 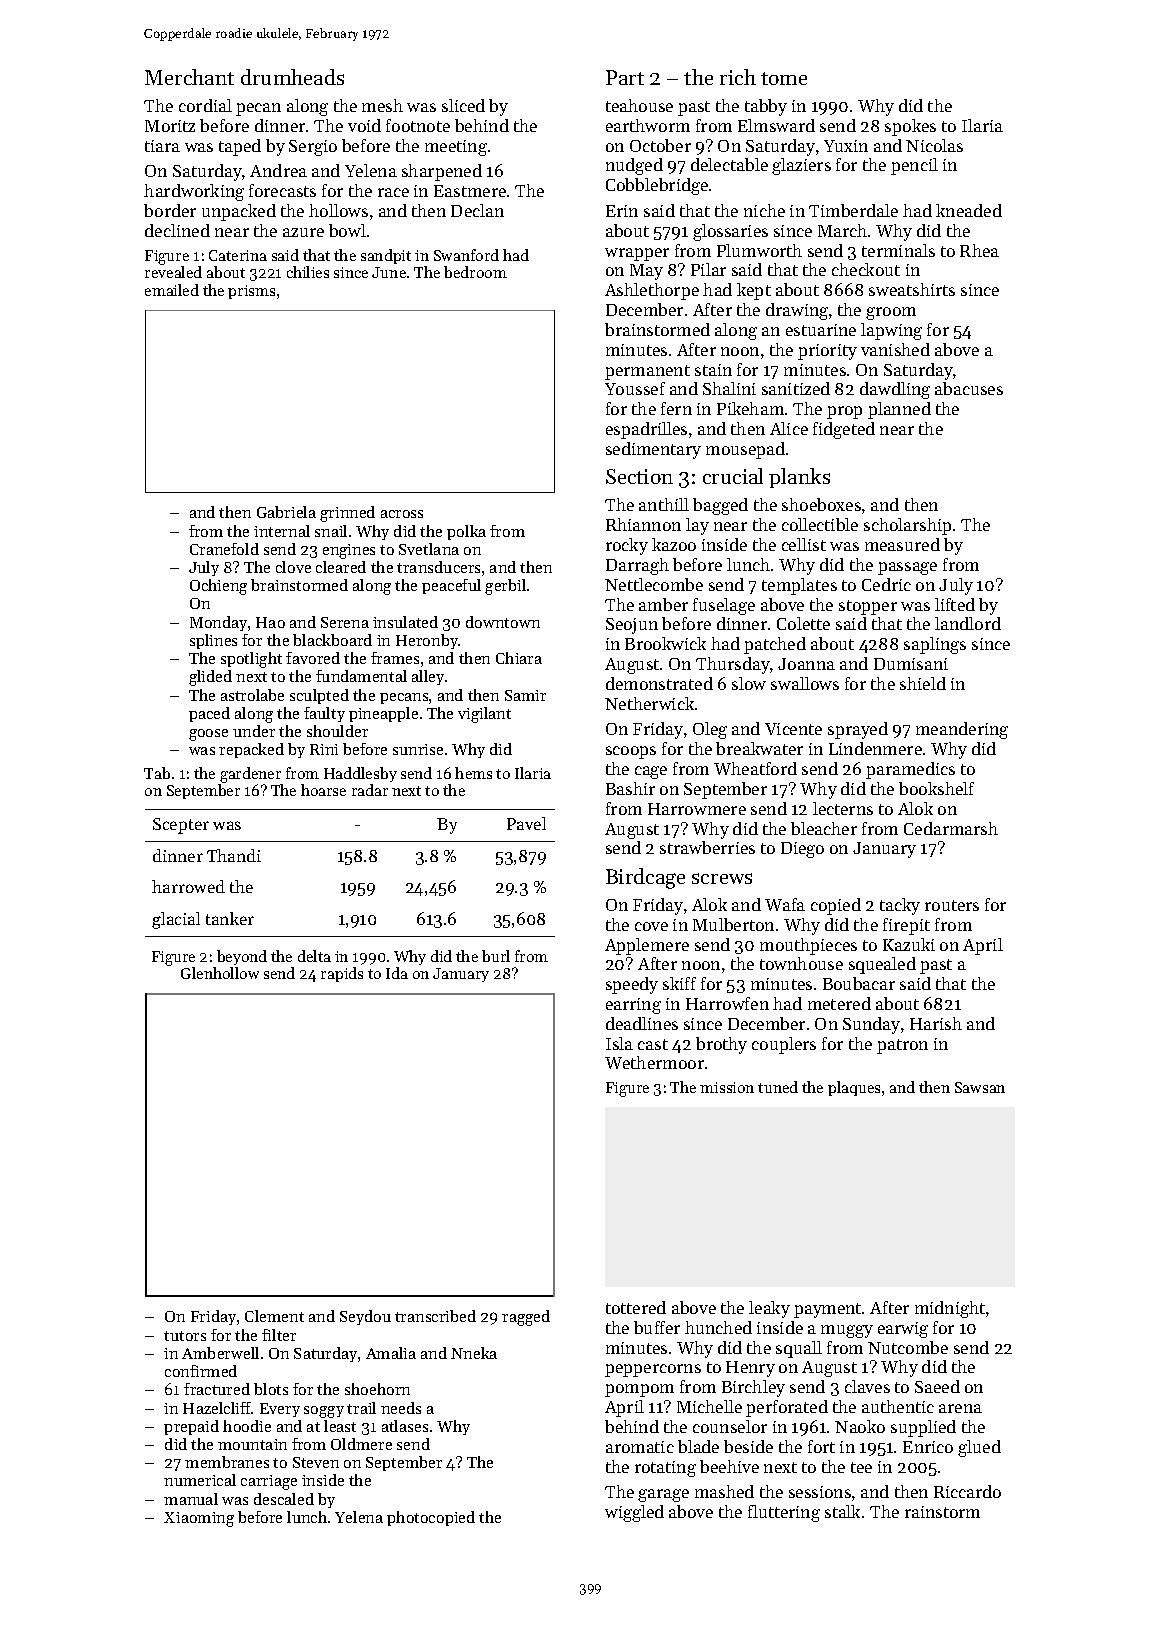 What do you see at coordinates (854, 1088) in the image?
I see `plaques` at bounding box center [854, 1088].
